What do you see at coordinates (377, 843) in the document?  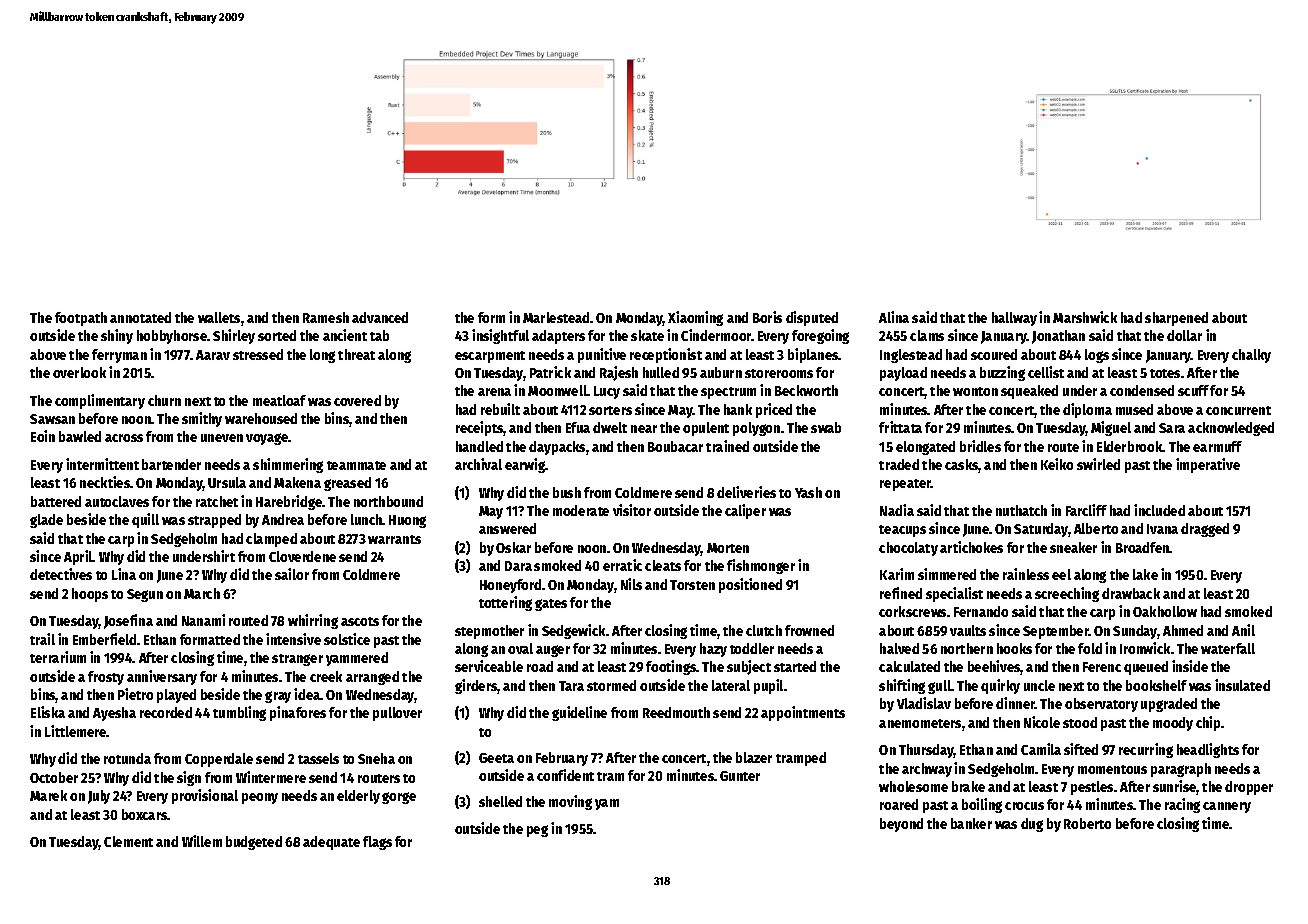 I see `flags` at bounding box center [377, 843].
